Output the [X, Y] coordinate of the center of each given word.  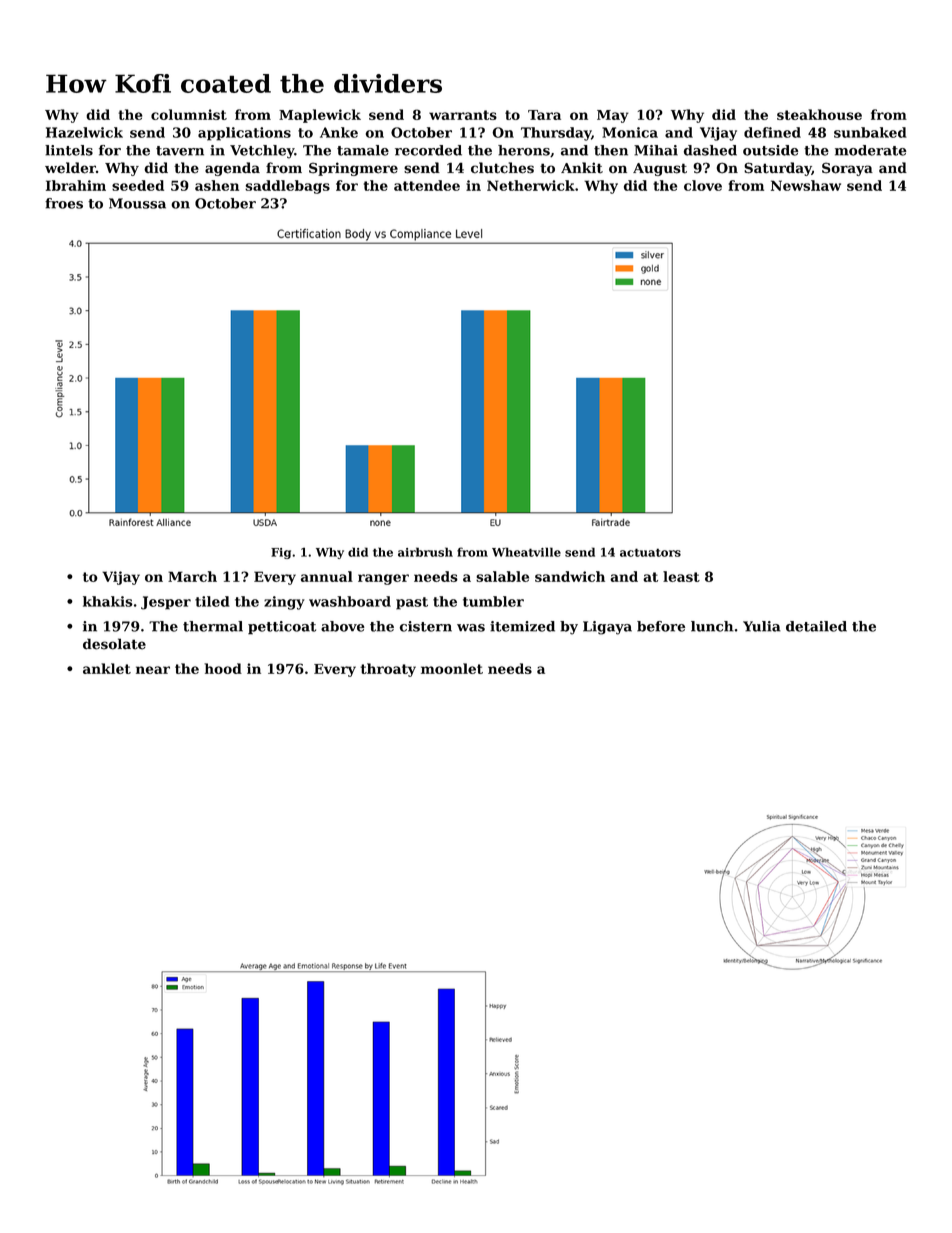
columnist [189, 114]
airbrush [425, 552]
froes [64, 203]
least [681, 576]
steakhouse [819, 114]
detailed [816, 626]
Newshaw [806, 185]
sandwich [570, 576]
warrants [463, 115]
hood [223, 668]
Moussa [137, 203]
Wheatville [526, 552]
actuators [650, 552]
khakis [108, 601]
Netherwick [531, 185]
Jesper [166, 603]
